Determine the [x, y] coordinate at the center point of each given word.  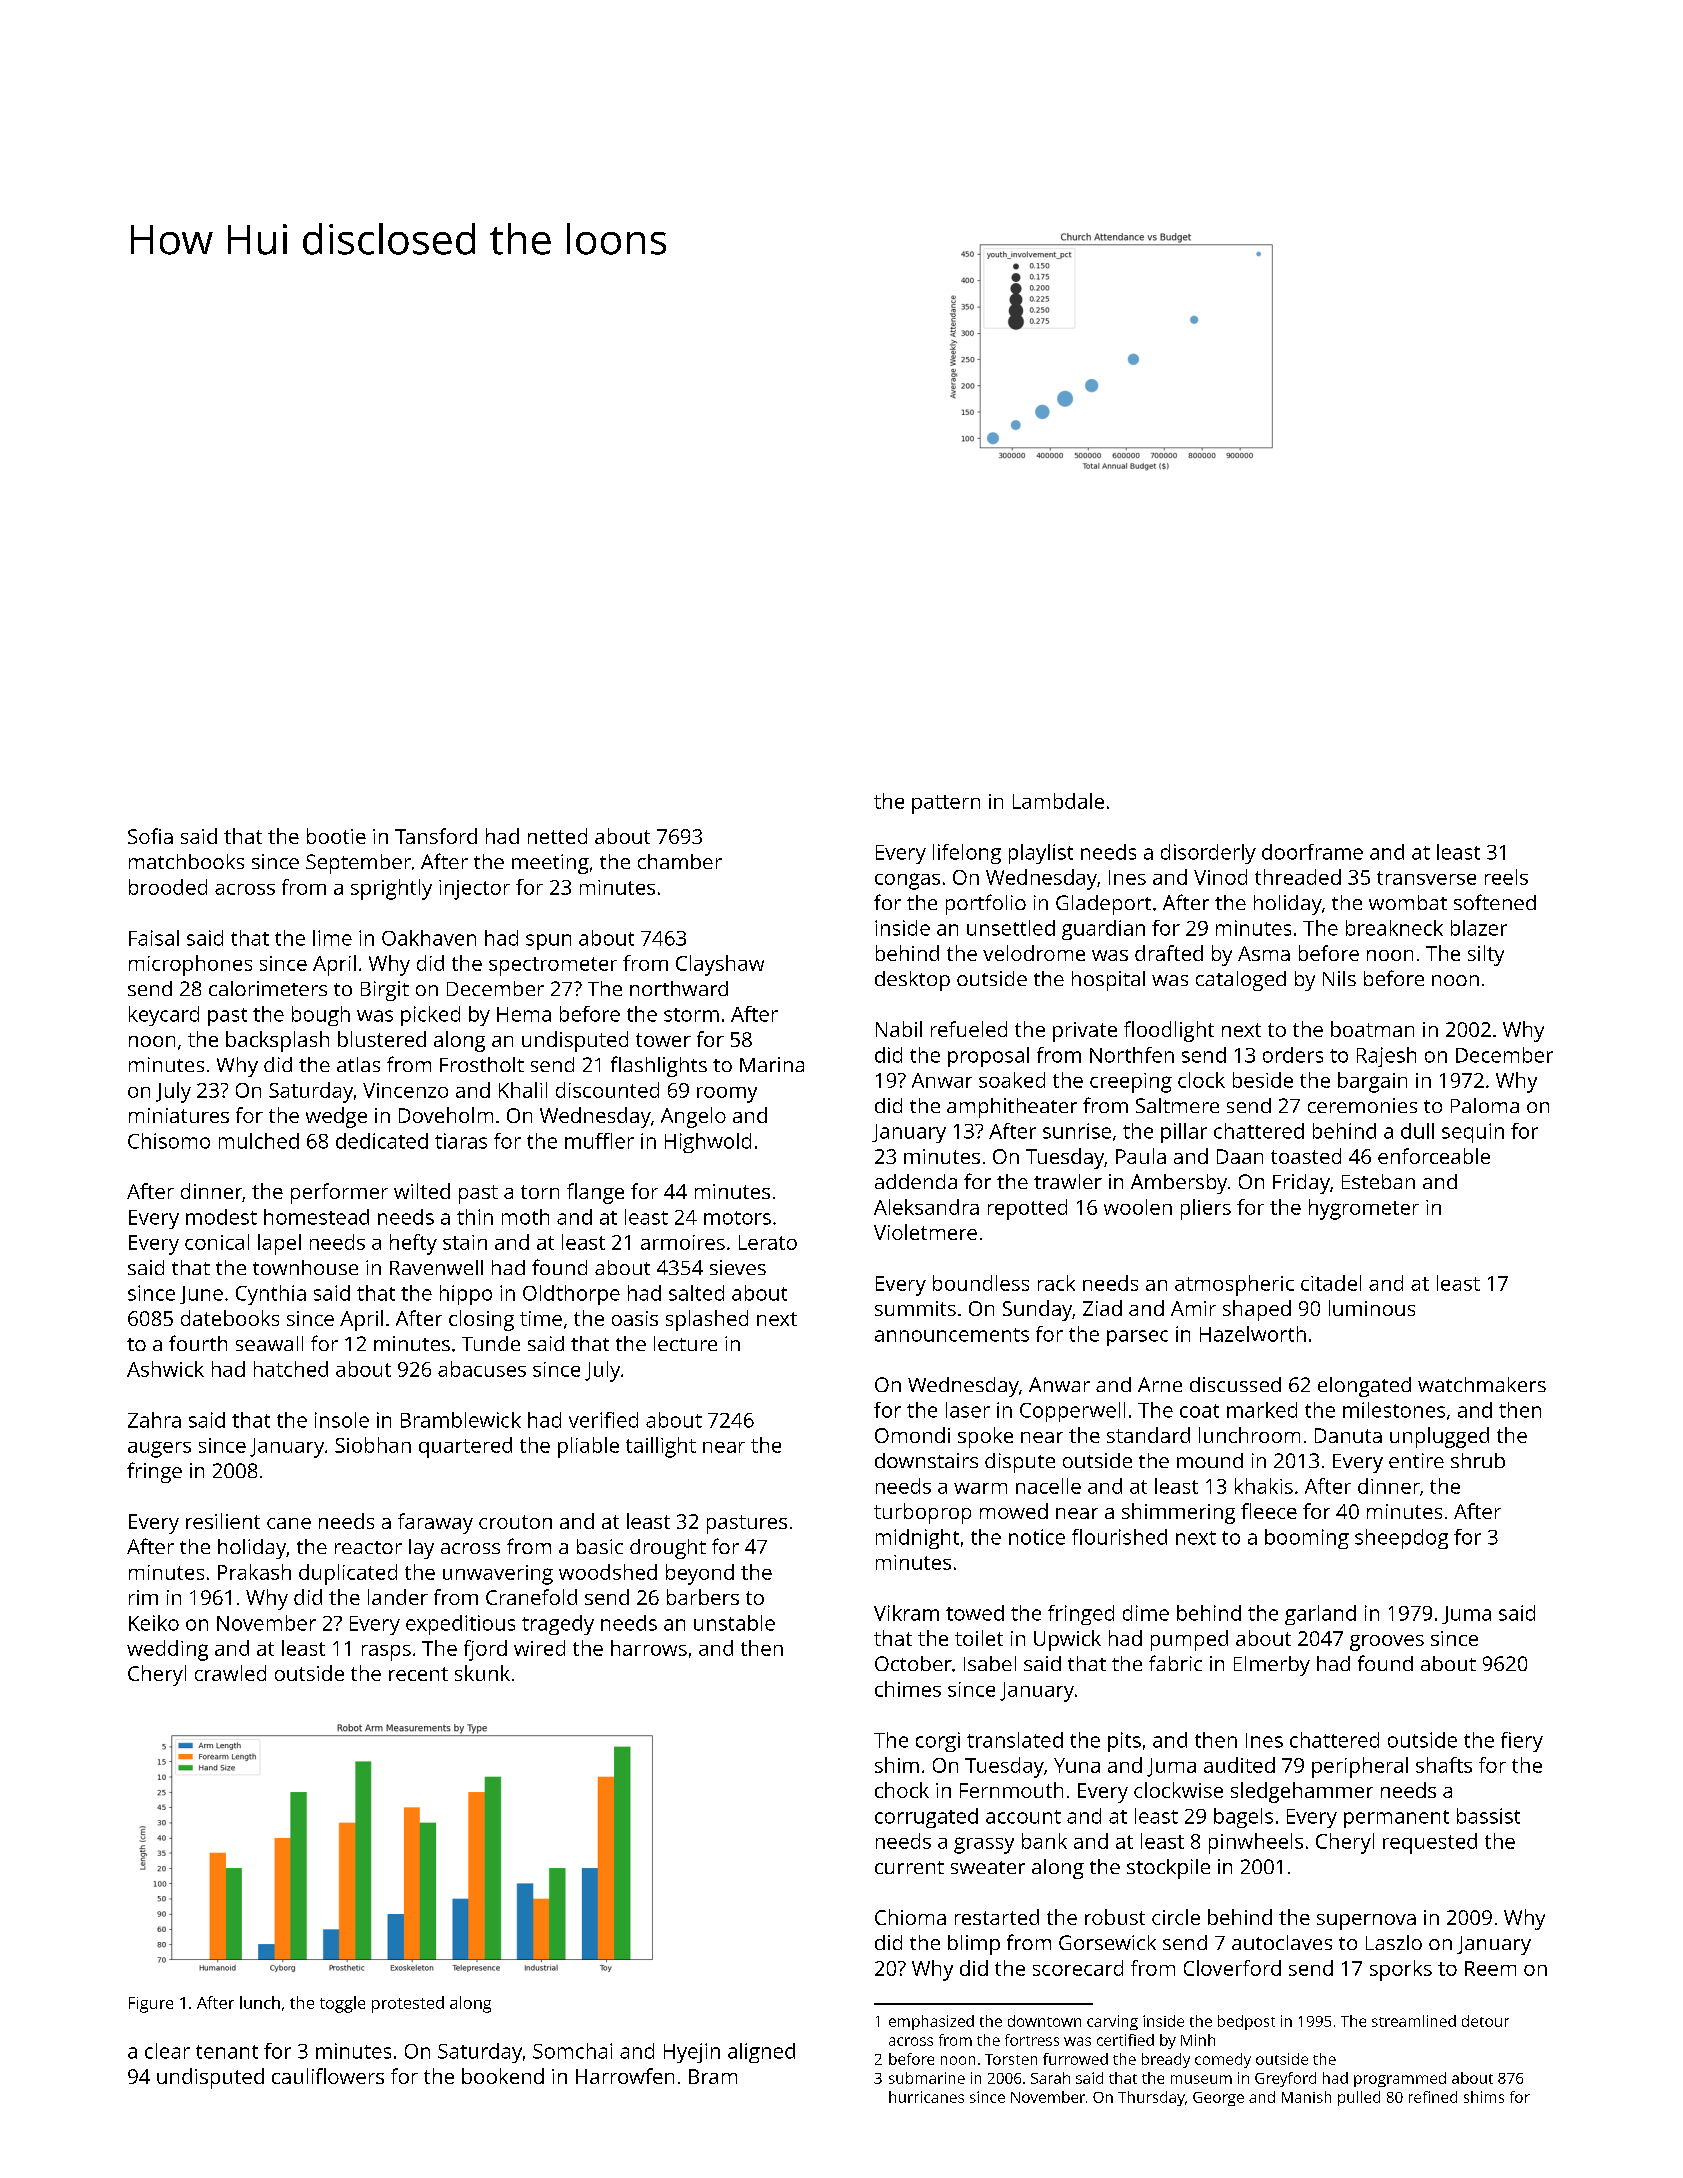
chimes [908, 1689]
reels [1506, 877]
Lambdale [1058, 801]
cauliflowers [328, 2076]
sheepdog [1401, 1539]
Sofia [150, 836]
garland [1320, 1615]
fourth [198, 1343]
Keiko [154, 1623]
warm [980, 1488]
